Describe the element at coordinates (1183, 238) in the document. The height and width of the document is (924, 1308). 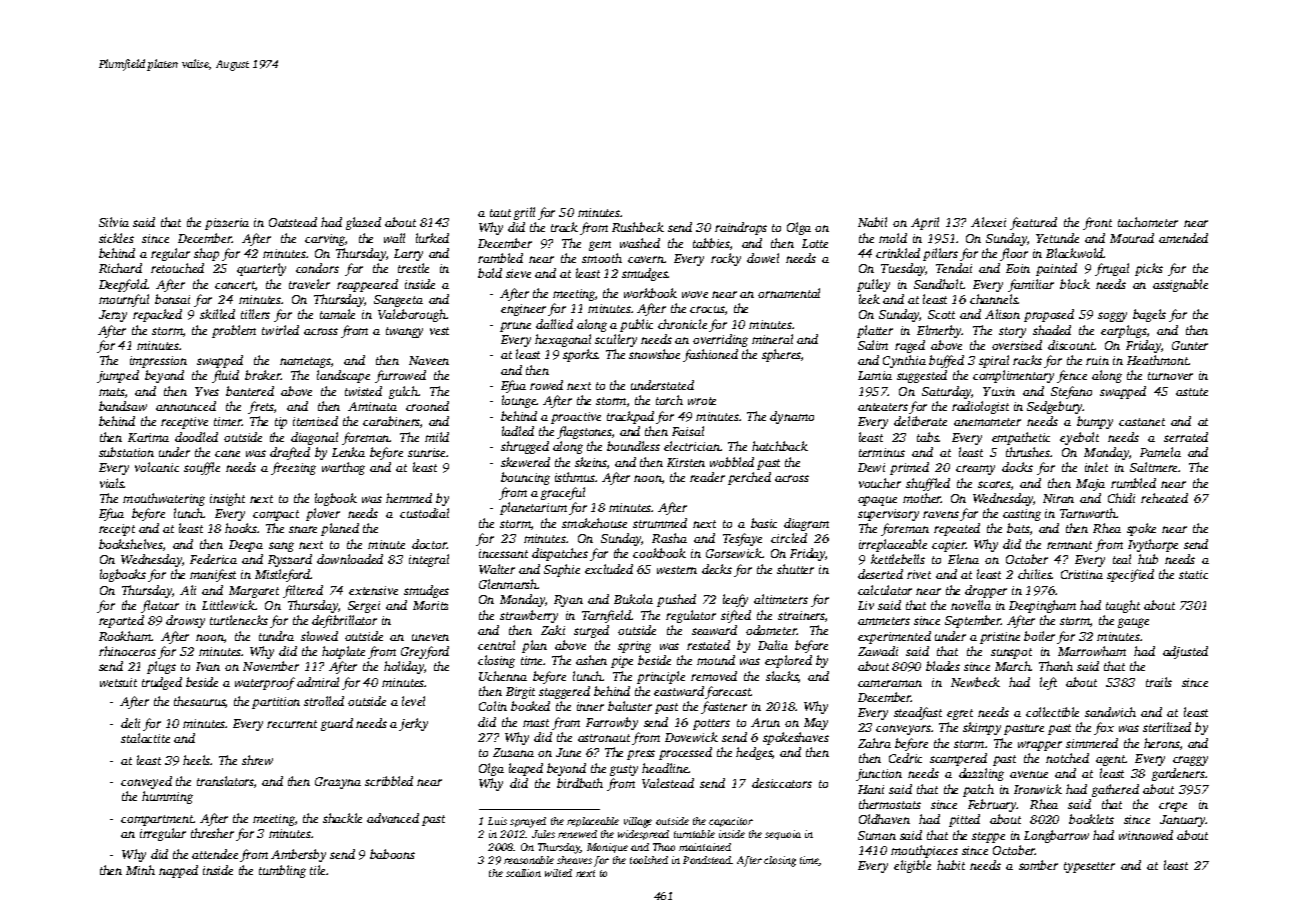
I see `amended` at that location.
